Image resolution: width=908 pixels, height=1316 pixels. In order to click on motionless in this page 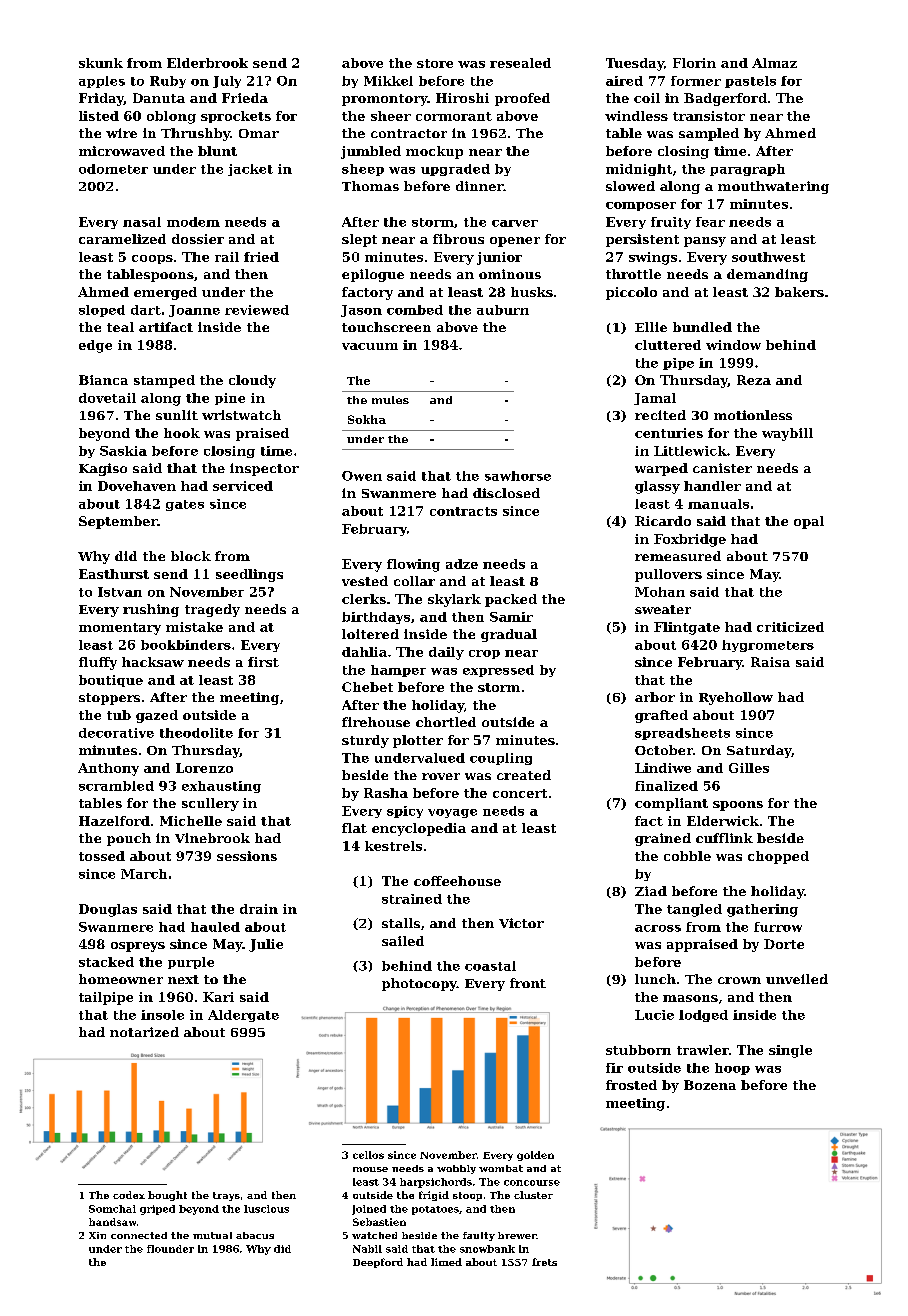, I will do `click(753, 415)`.
